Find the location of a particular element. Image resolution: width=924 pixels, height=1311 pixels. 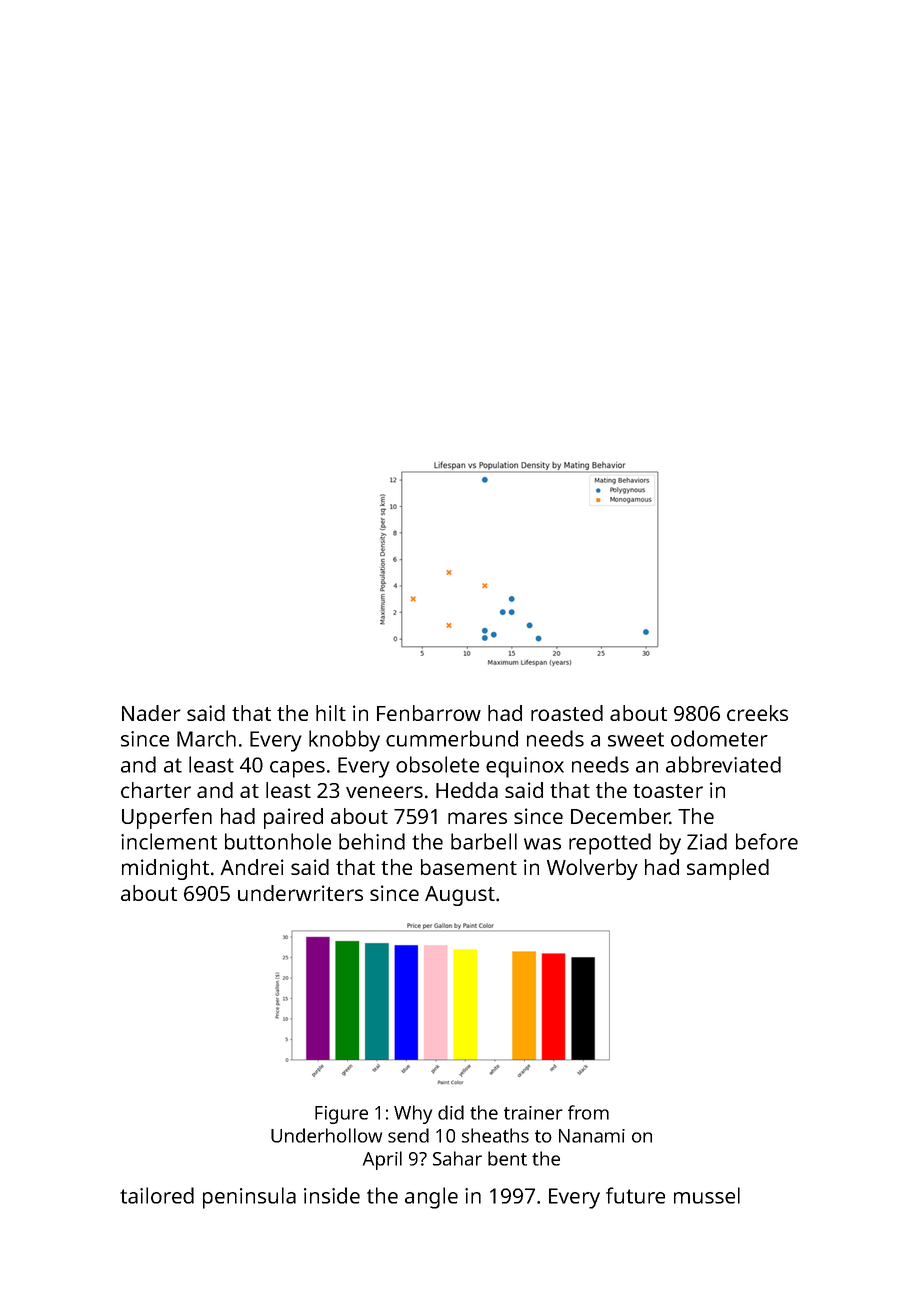

Nanami is located at coordinates (592, 1136).
